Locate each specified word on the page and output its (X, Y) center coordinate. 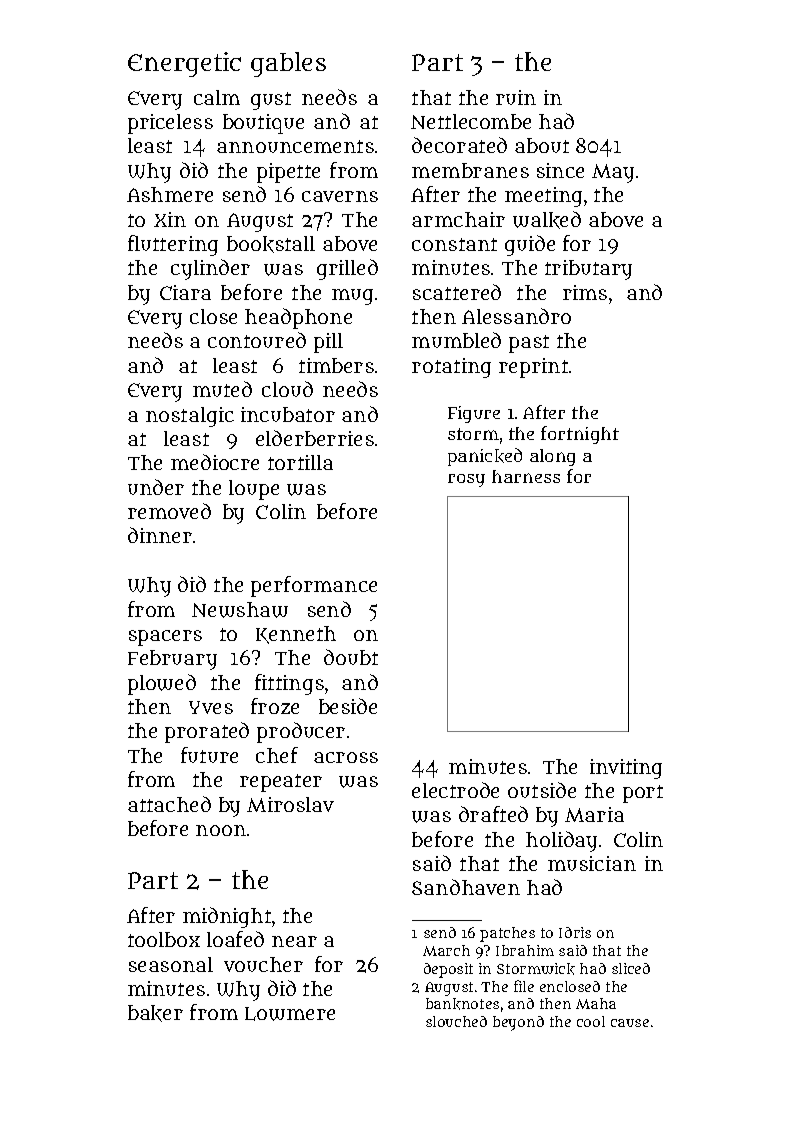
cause (630, 1023)
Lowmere (290, 1014)
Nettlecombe (471, 121)
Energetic (184, 64)
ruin (516, 97)
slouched (456, 1021)
